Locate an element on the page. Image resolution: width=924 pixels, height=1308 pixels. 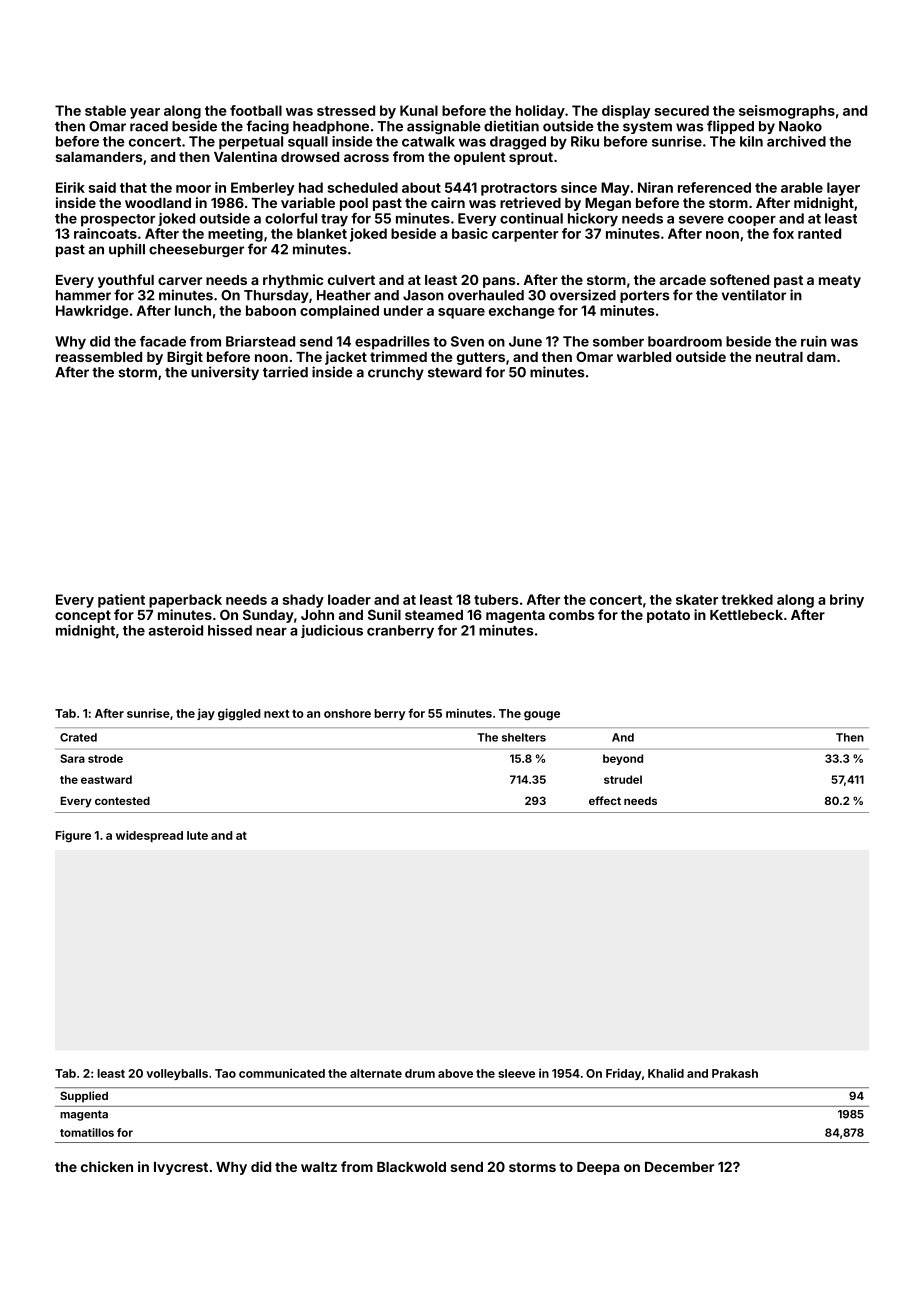
widespread is located at coordinates (149, 836).
